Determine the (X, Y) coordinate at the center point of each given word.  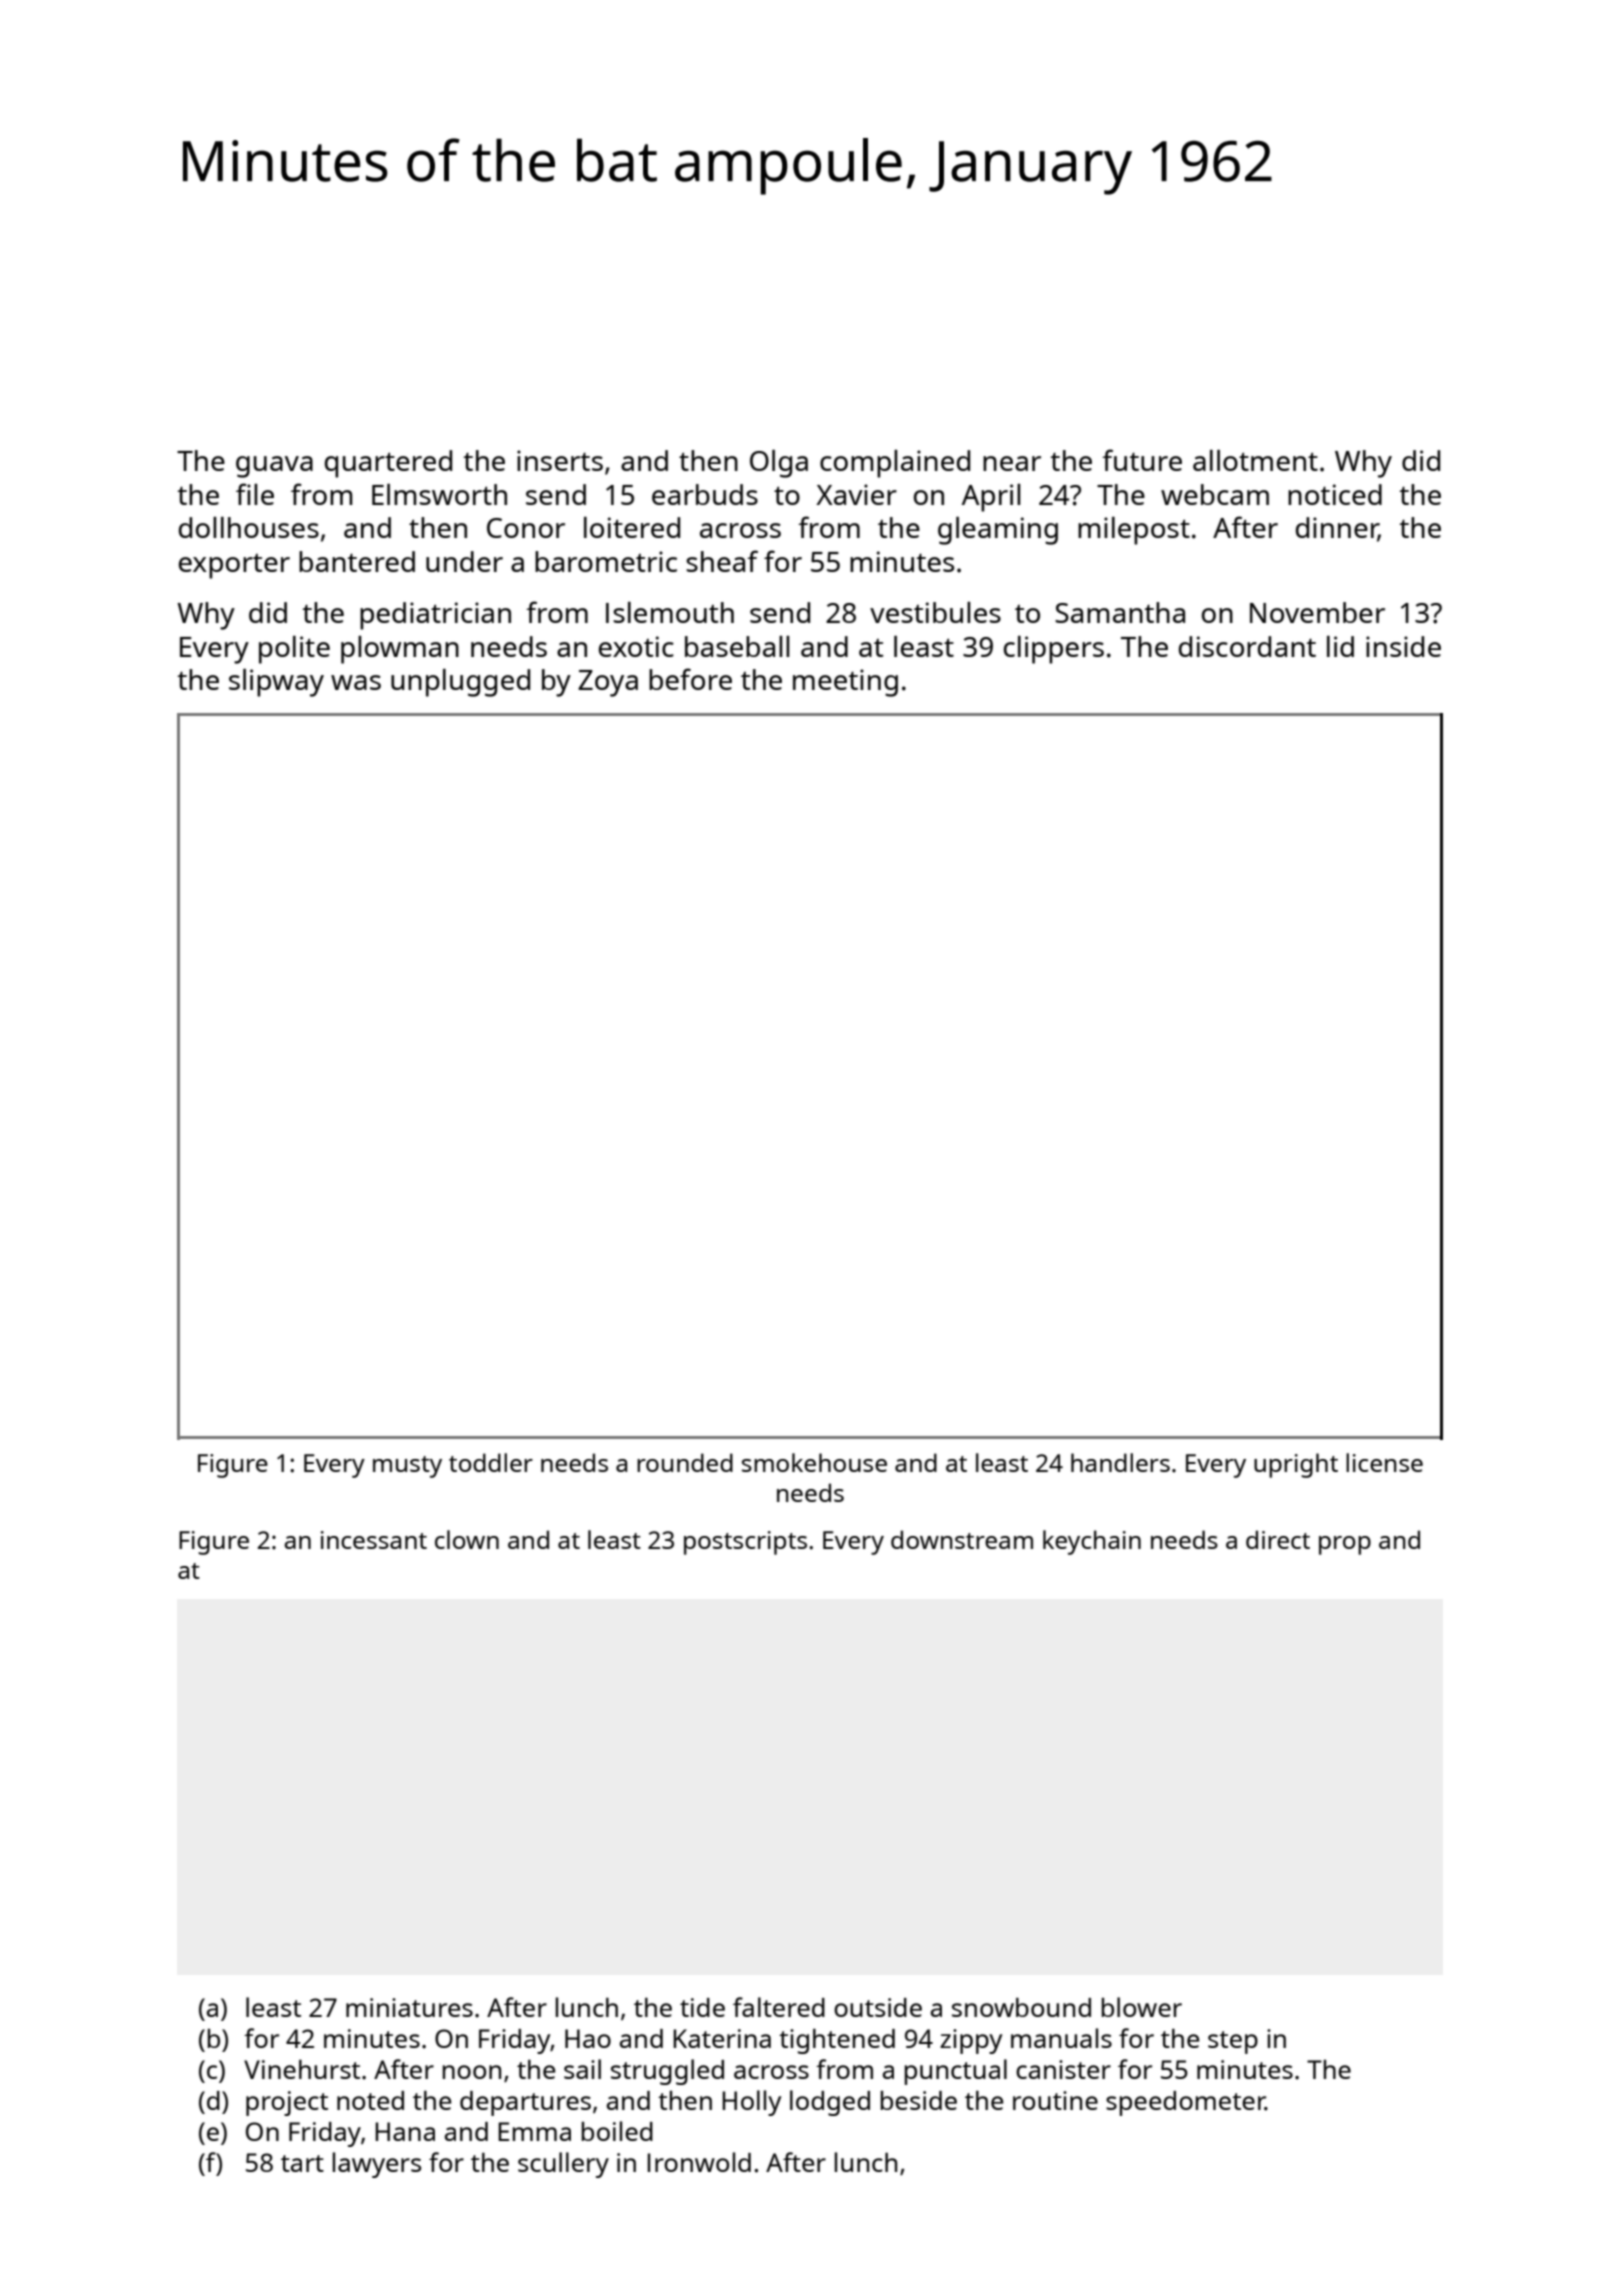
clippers (1054, 650)
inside (1403, 646)
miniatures (409, 2007)
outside (878, 2007)
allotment (1255, 460)
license (1384, 1462)
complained (895, 464)
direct (1278, 1539)
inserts (560, 460)
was (356, 682)
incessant (374, 1540)
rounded (685, 1462)
